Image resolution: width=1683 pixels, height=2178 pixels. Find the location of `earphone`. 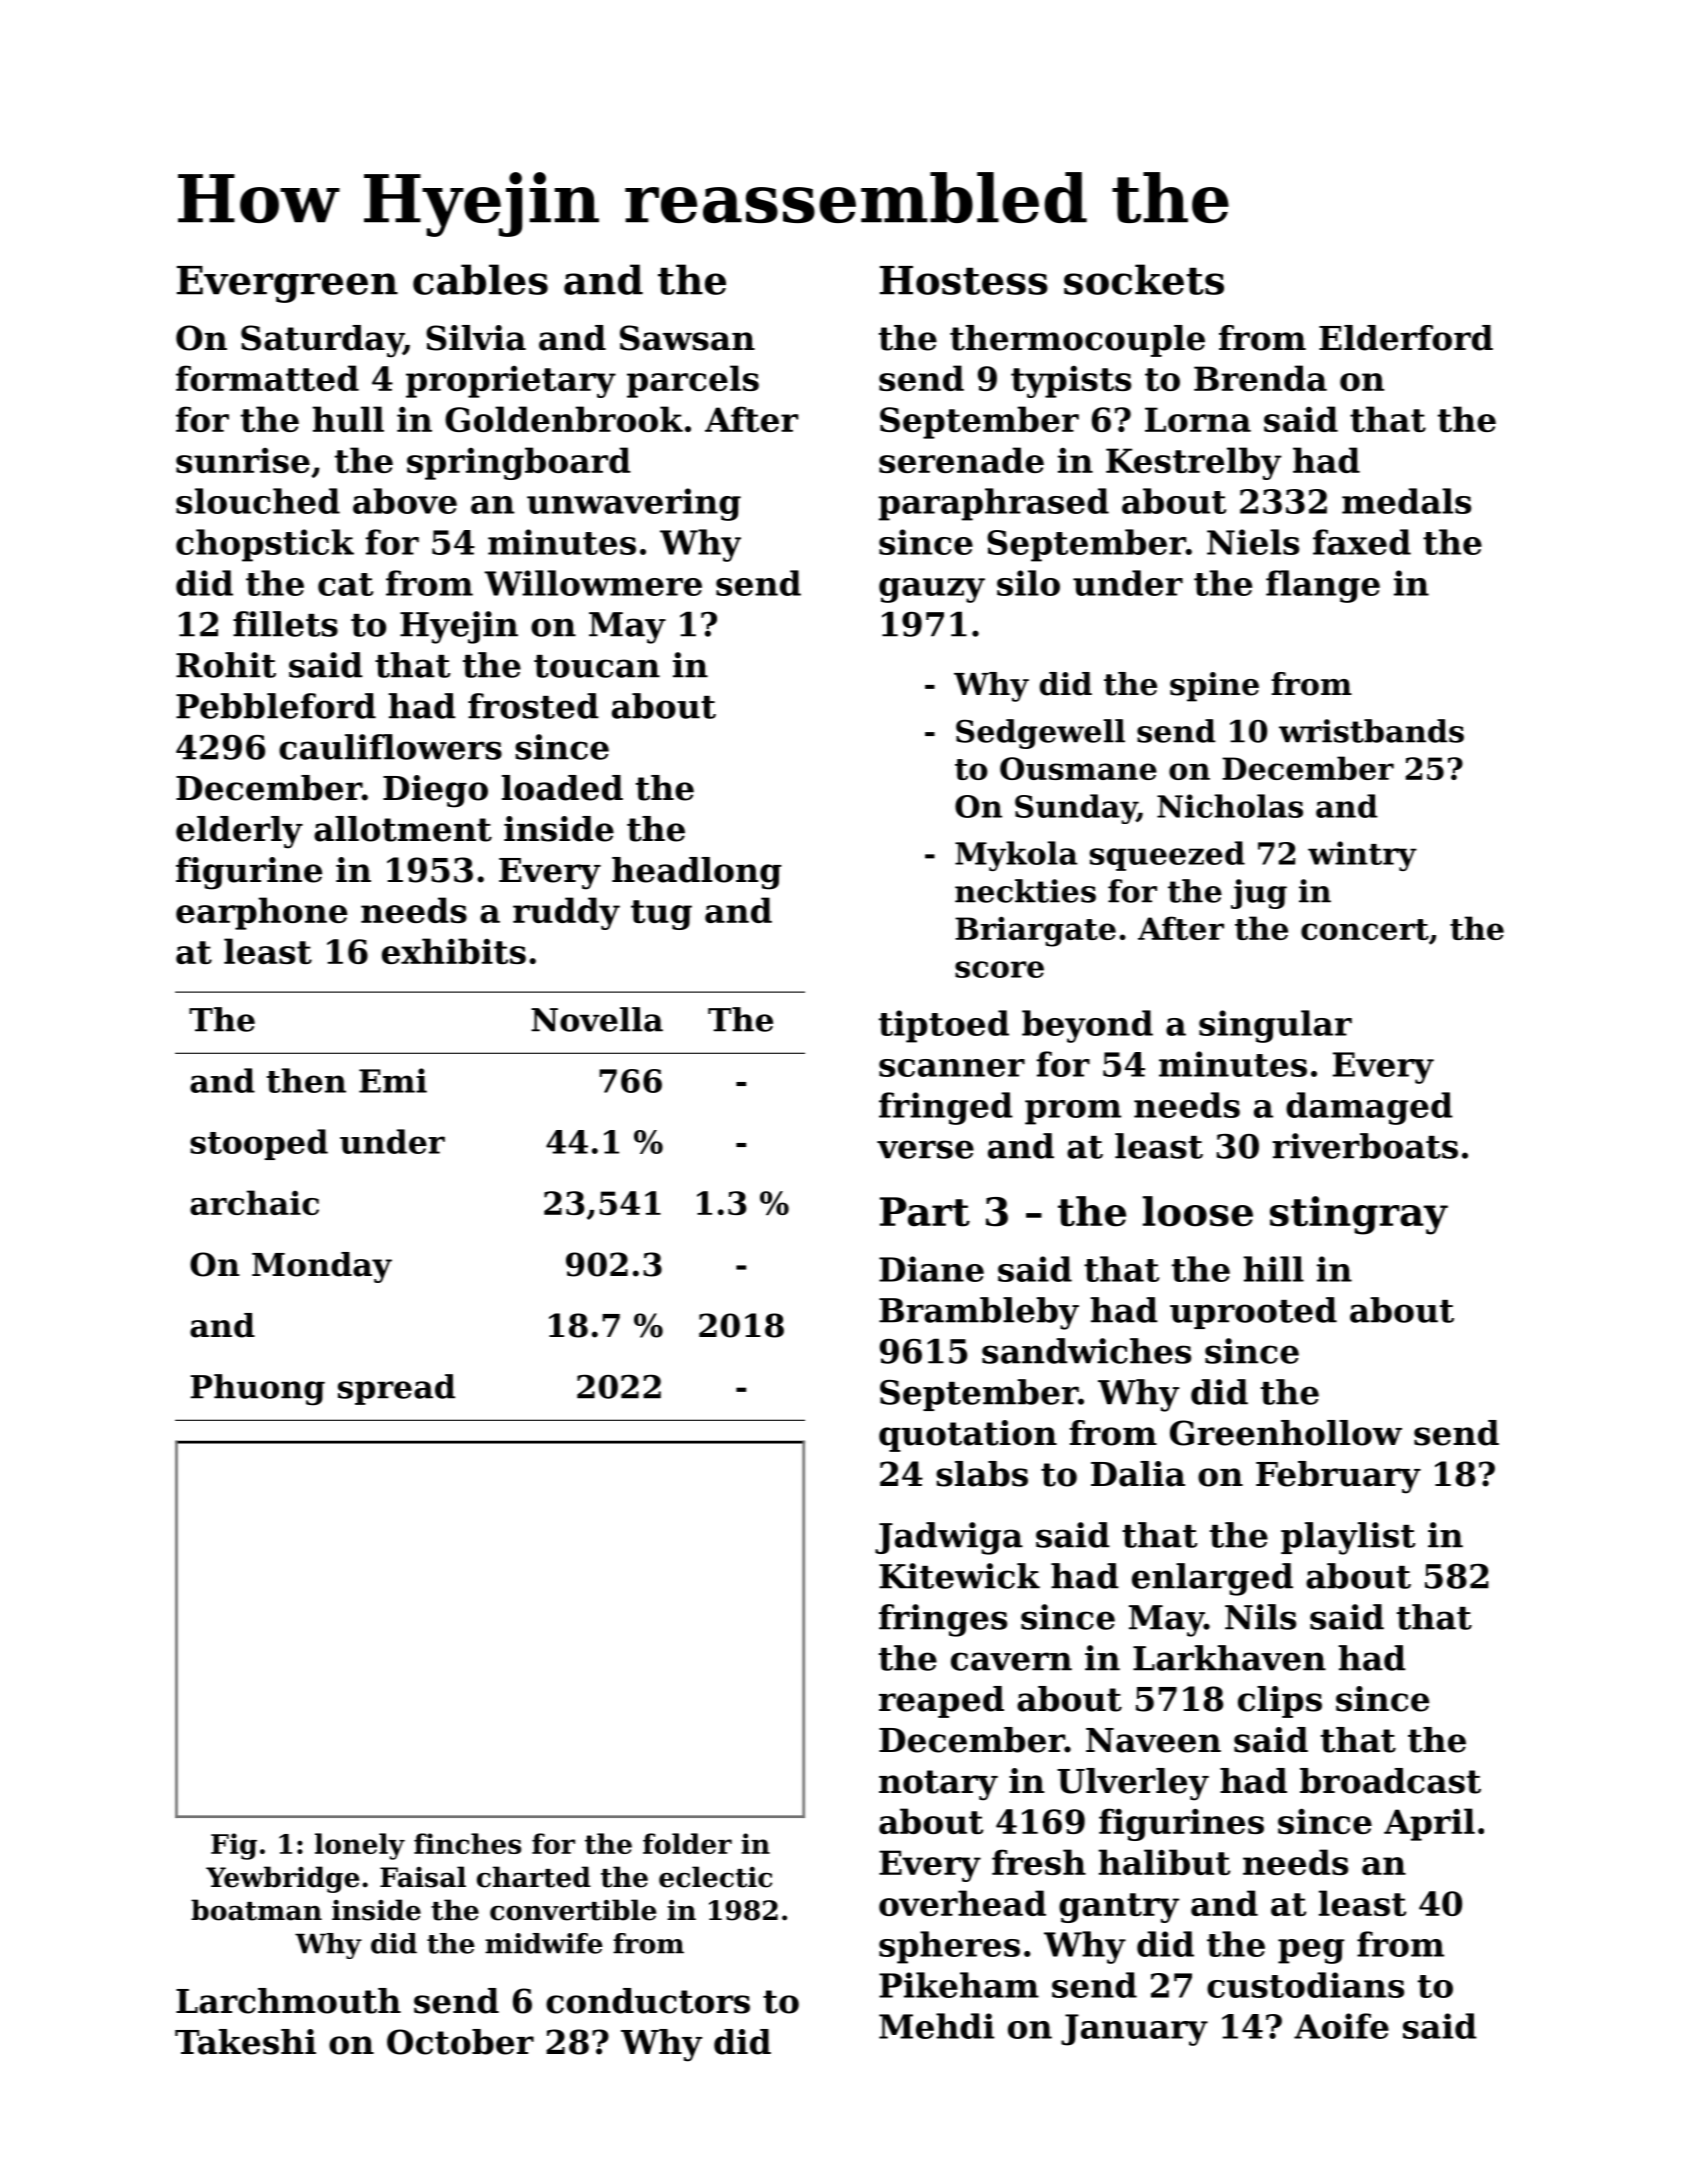

earphone is located at coordinates (261, 913).
